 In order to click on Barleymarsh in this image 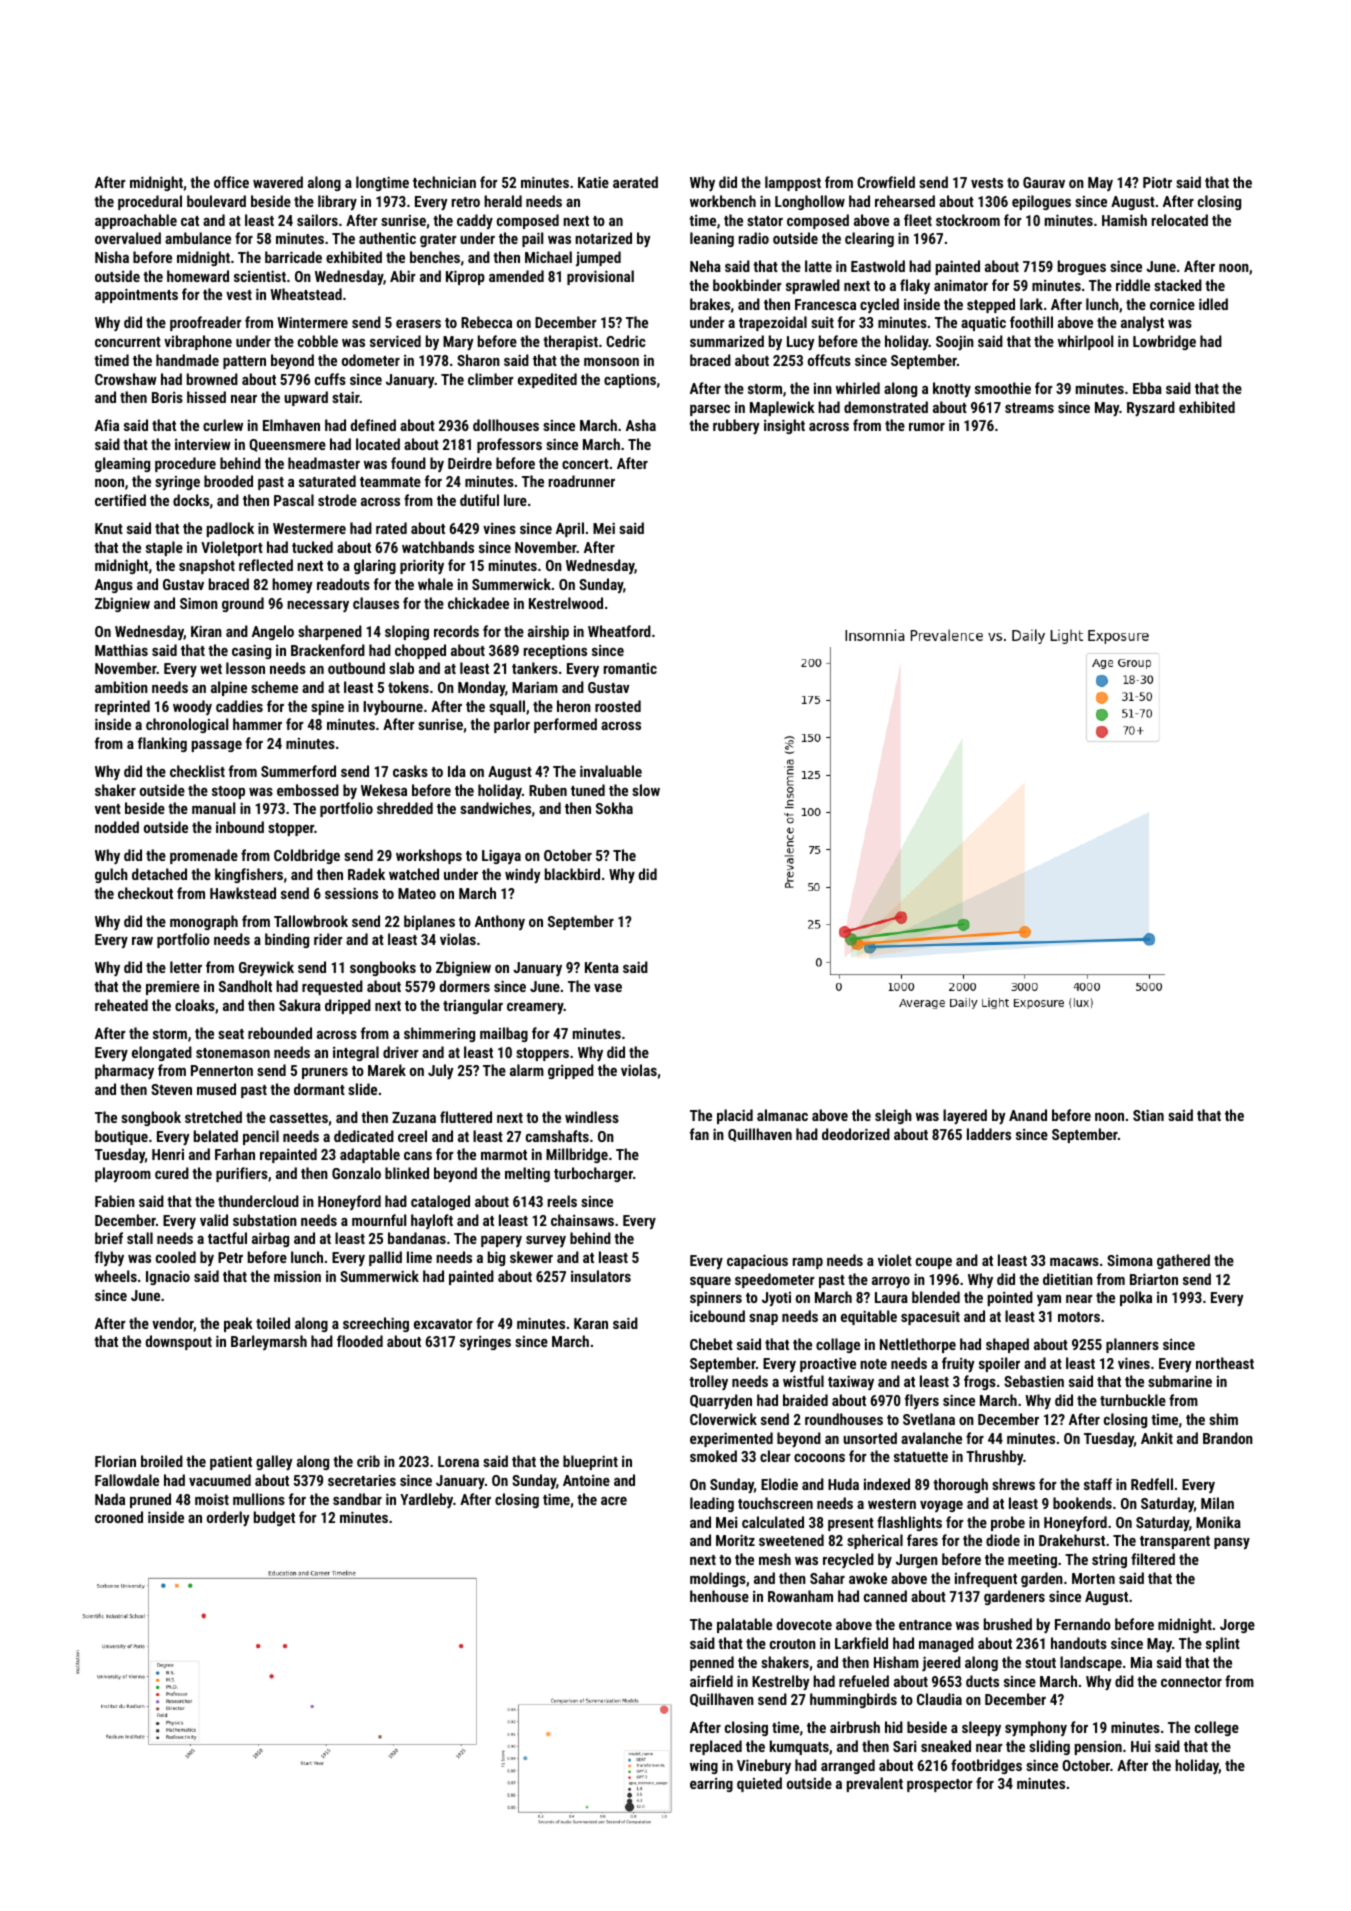, I will do `click(269, 1342)`.
